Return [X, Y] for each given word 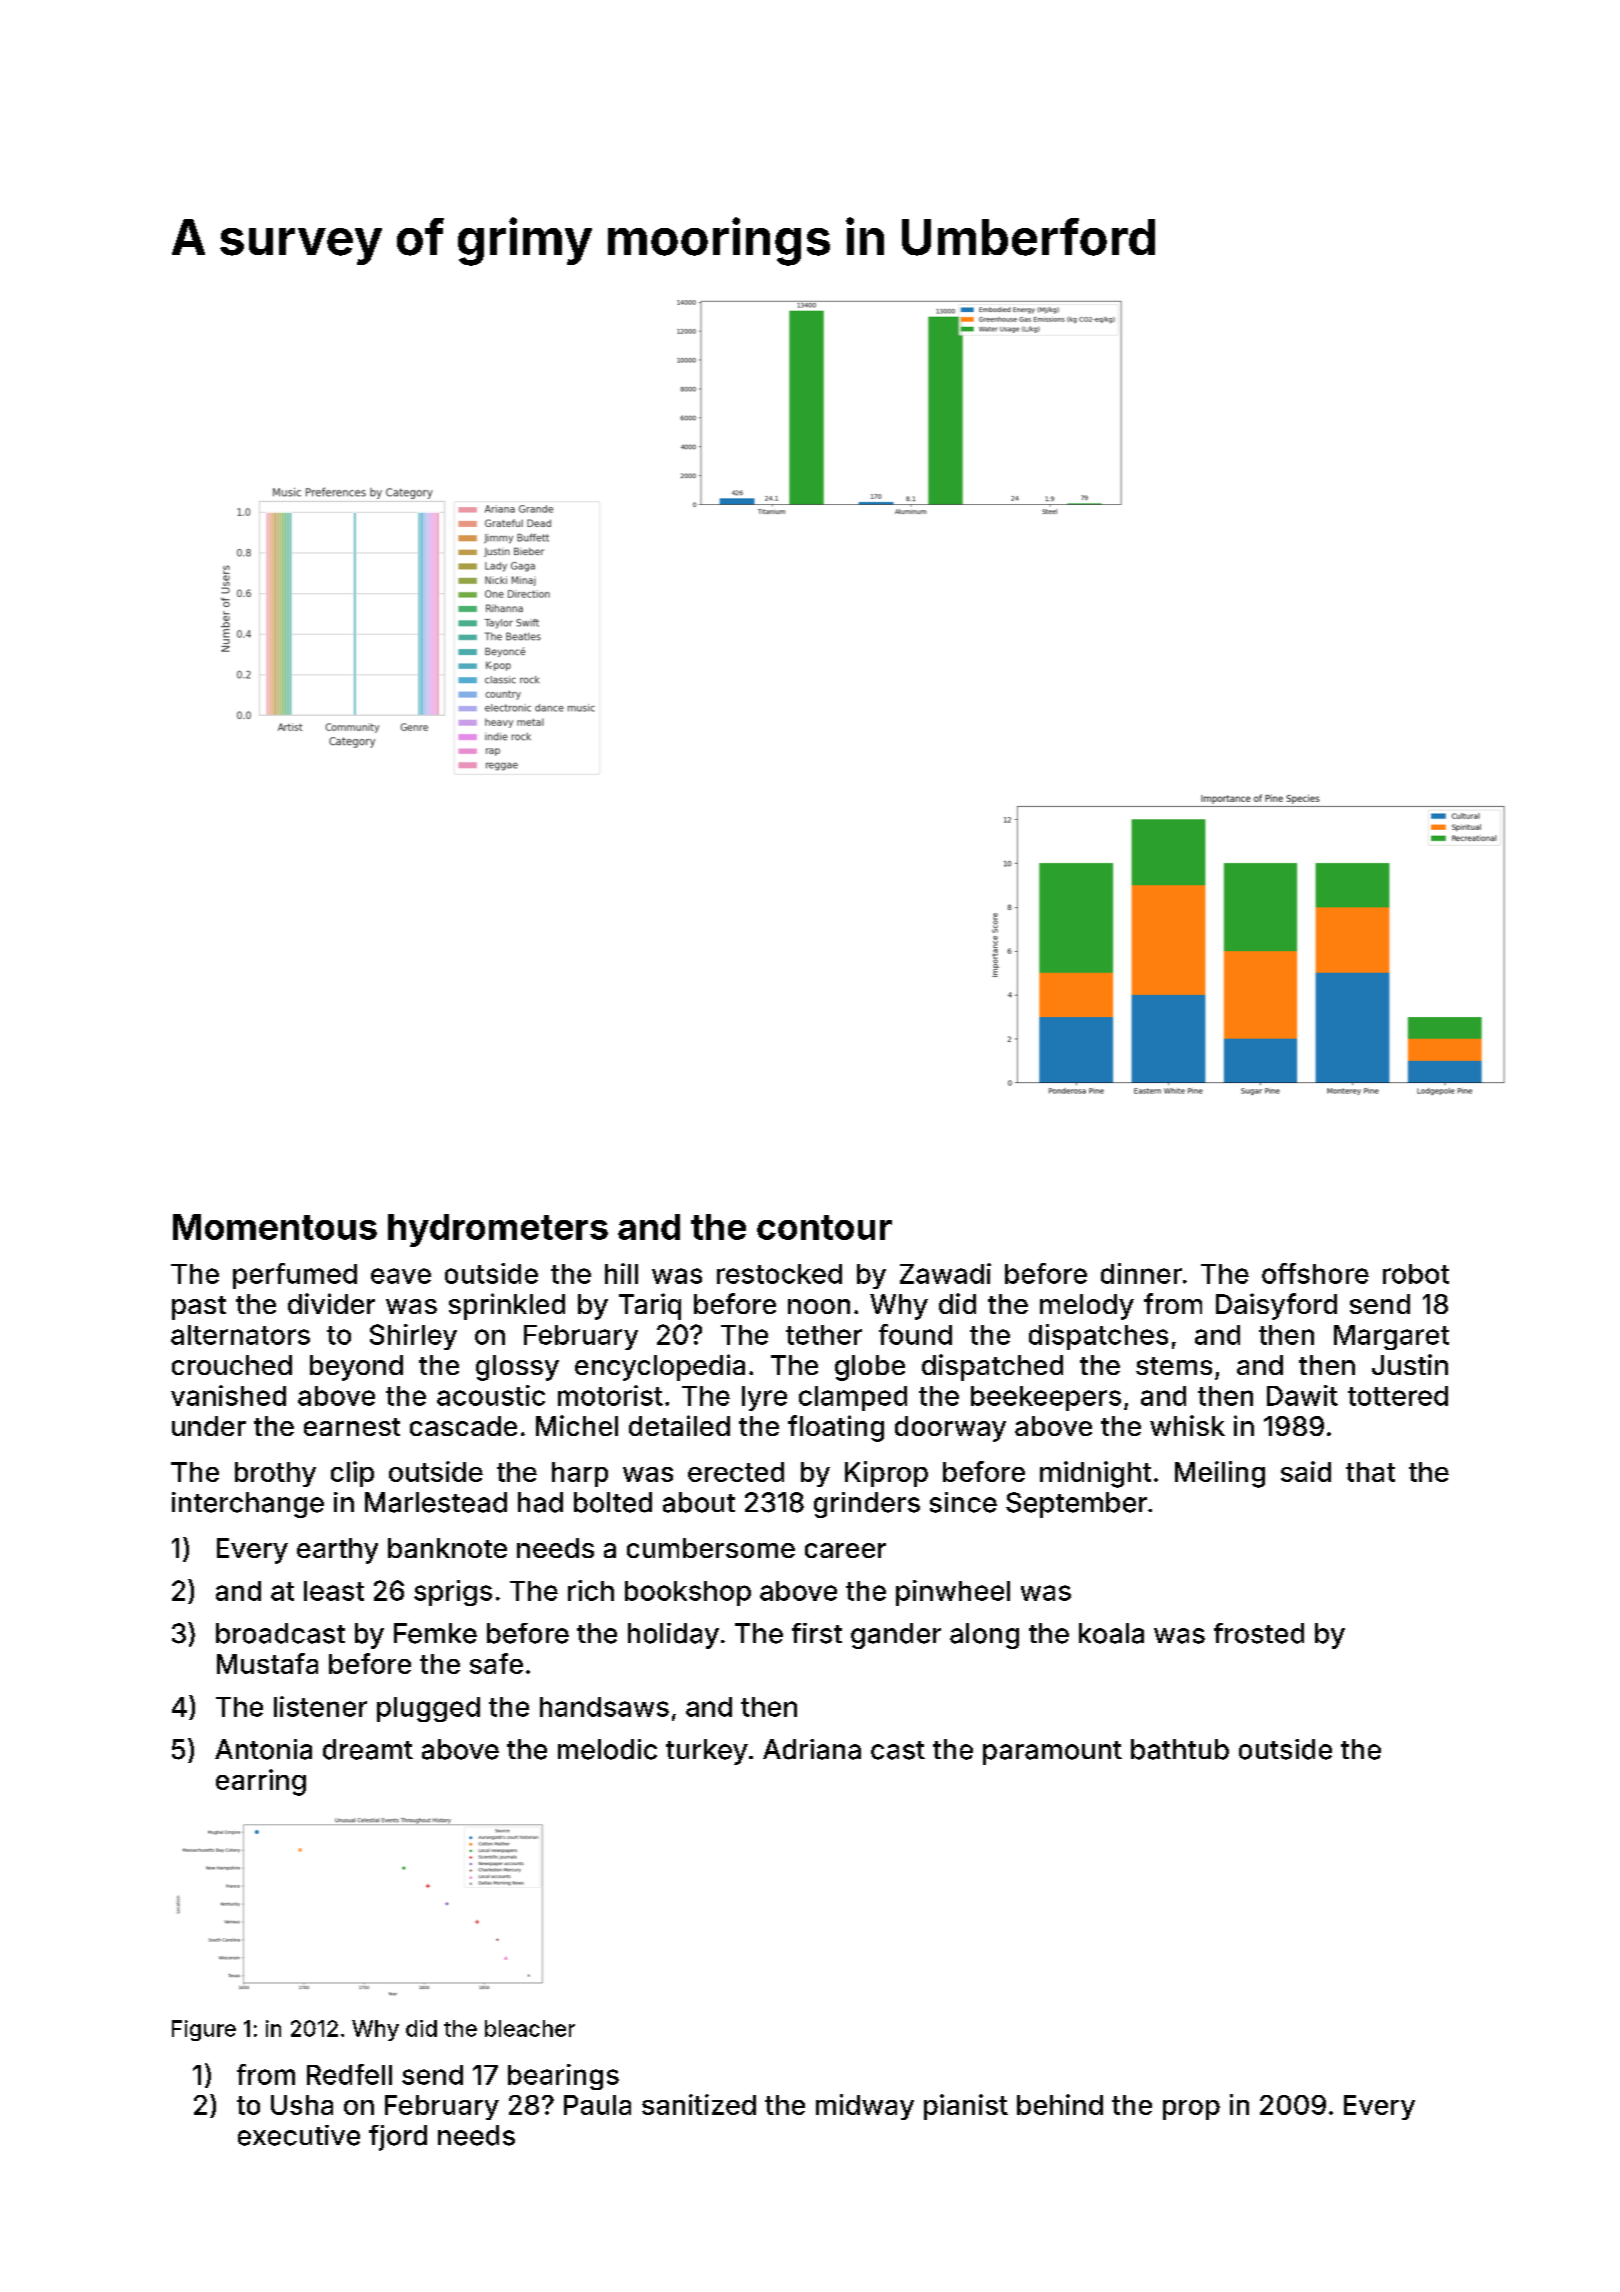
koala [1111, 1633]
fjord [398, 2138]
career [845, 1550]
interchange [248, 1505]
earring [261, 1782]
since [963, 1502]
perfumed [295, 1276]
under [209, 1426]
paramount [1052, 1753]
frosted [1259, 1633]
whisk [1187, 1425]
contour [824, 1227]
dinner [1141, 1273]
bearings [563, 2077]
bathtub [1180, 1749]
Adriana [812, 1749]
